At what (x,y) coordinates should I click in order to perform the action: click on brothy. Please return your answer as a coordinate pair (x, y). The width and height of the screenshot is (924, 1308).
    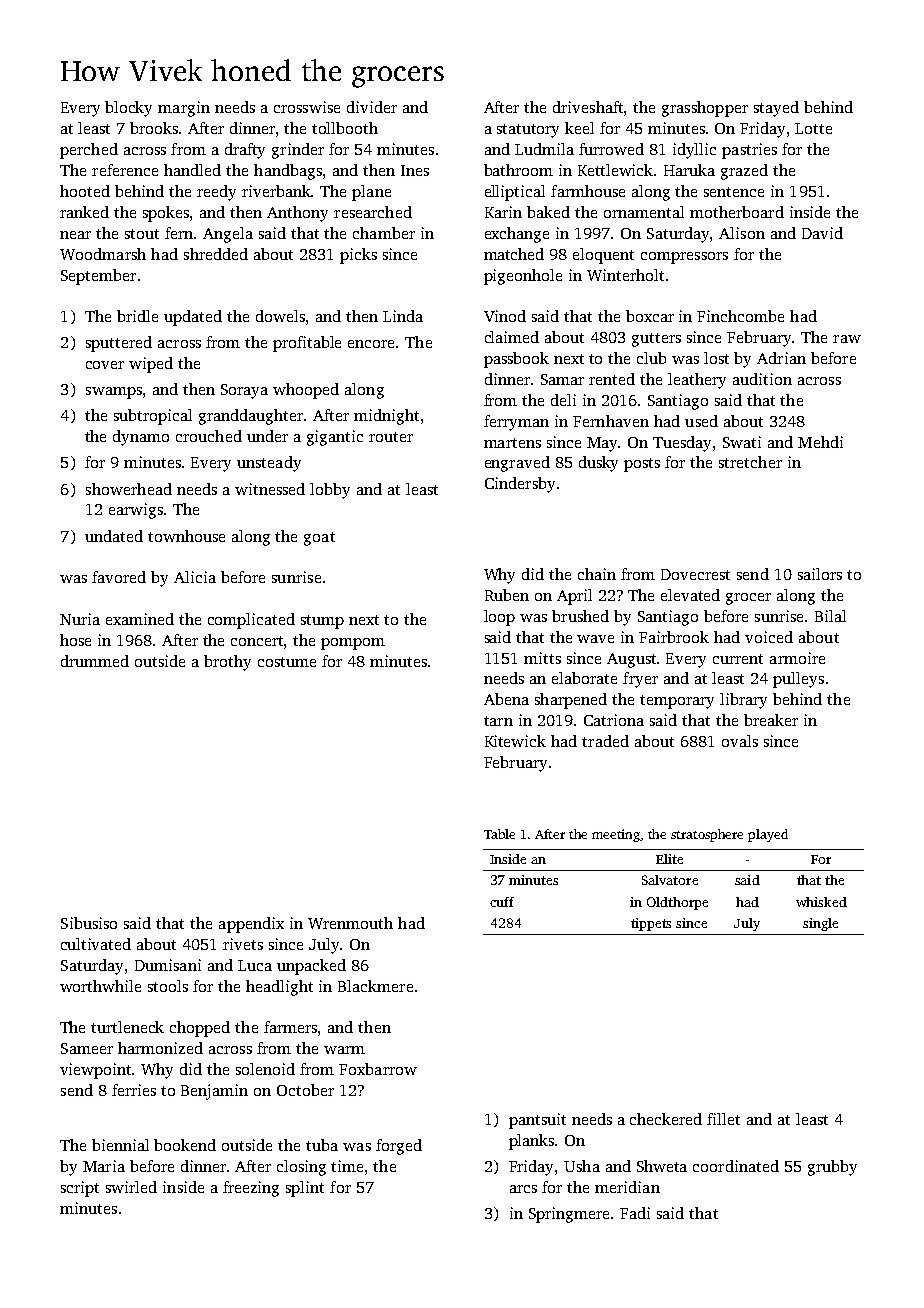
    Looking at the image, I should click on (227, 663).
